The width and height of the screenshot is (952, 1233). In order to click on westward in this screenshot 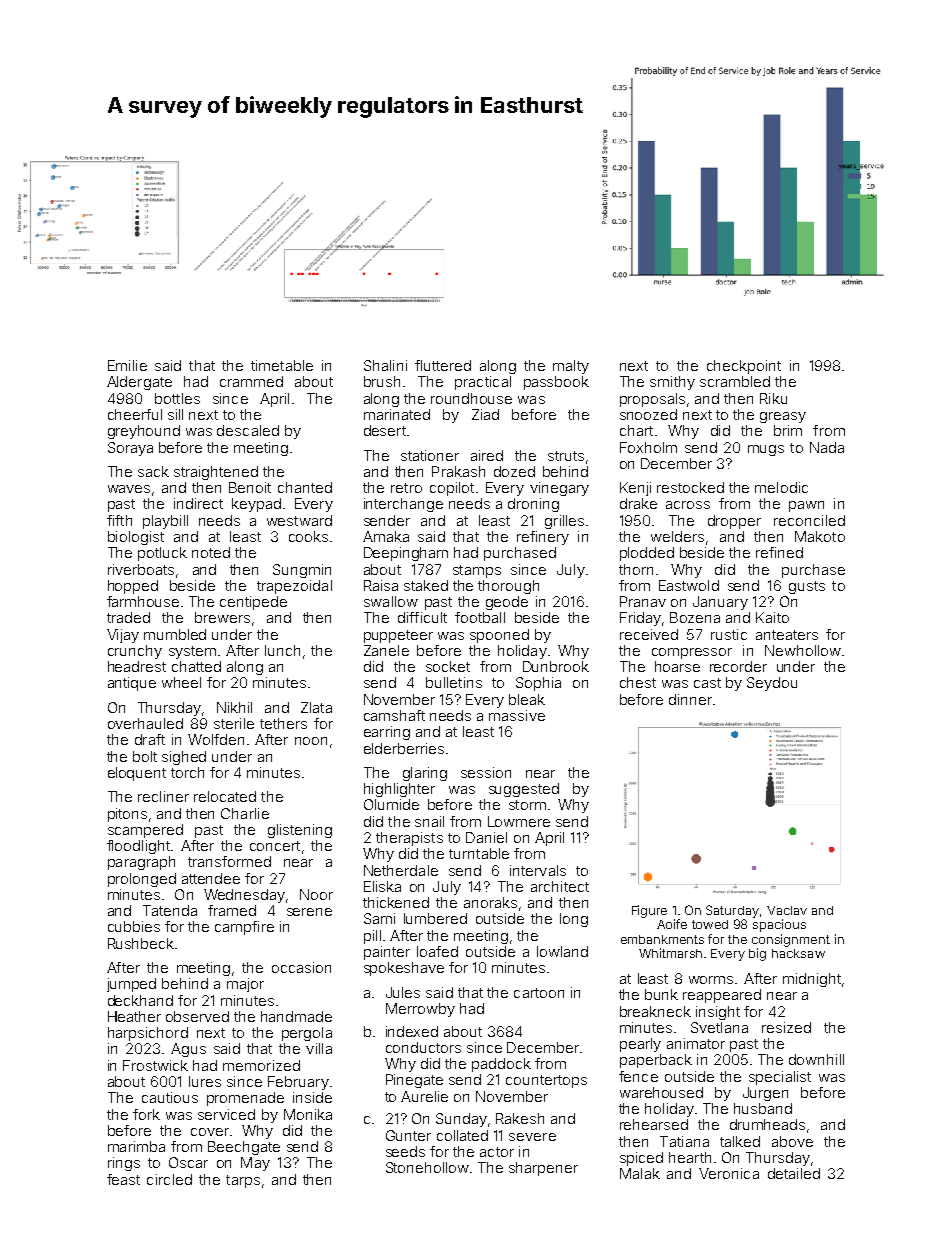, I will do `click(299, 520)`.
